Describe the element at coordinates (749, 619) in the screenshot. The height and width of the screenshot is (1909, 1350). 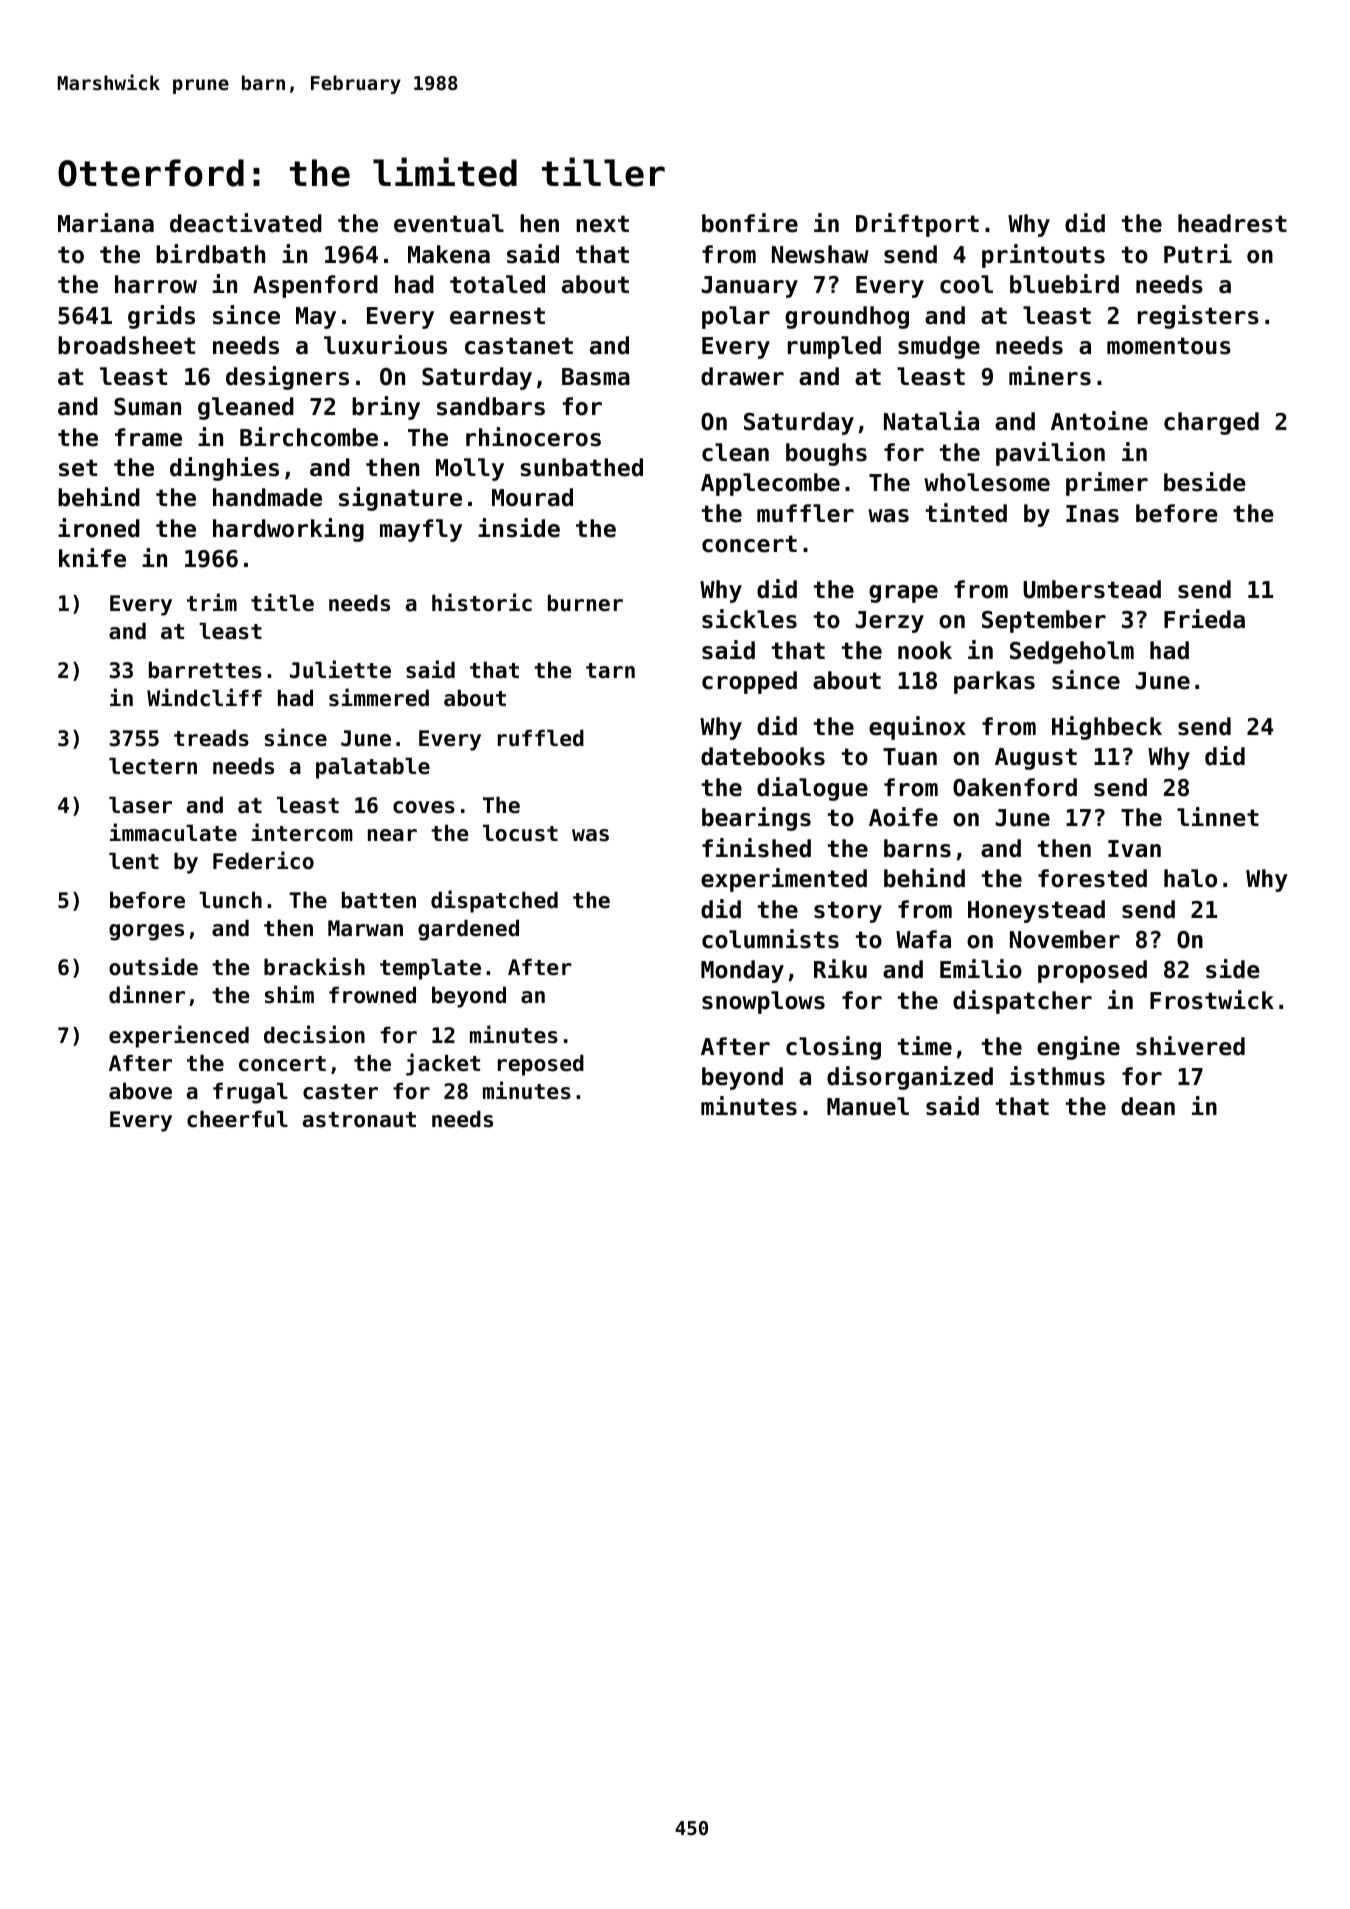
I see `sickles` at that location.
